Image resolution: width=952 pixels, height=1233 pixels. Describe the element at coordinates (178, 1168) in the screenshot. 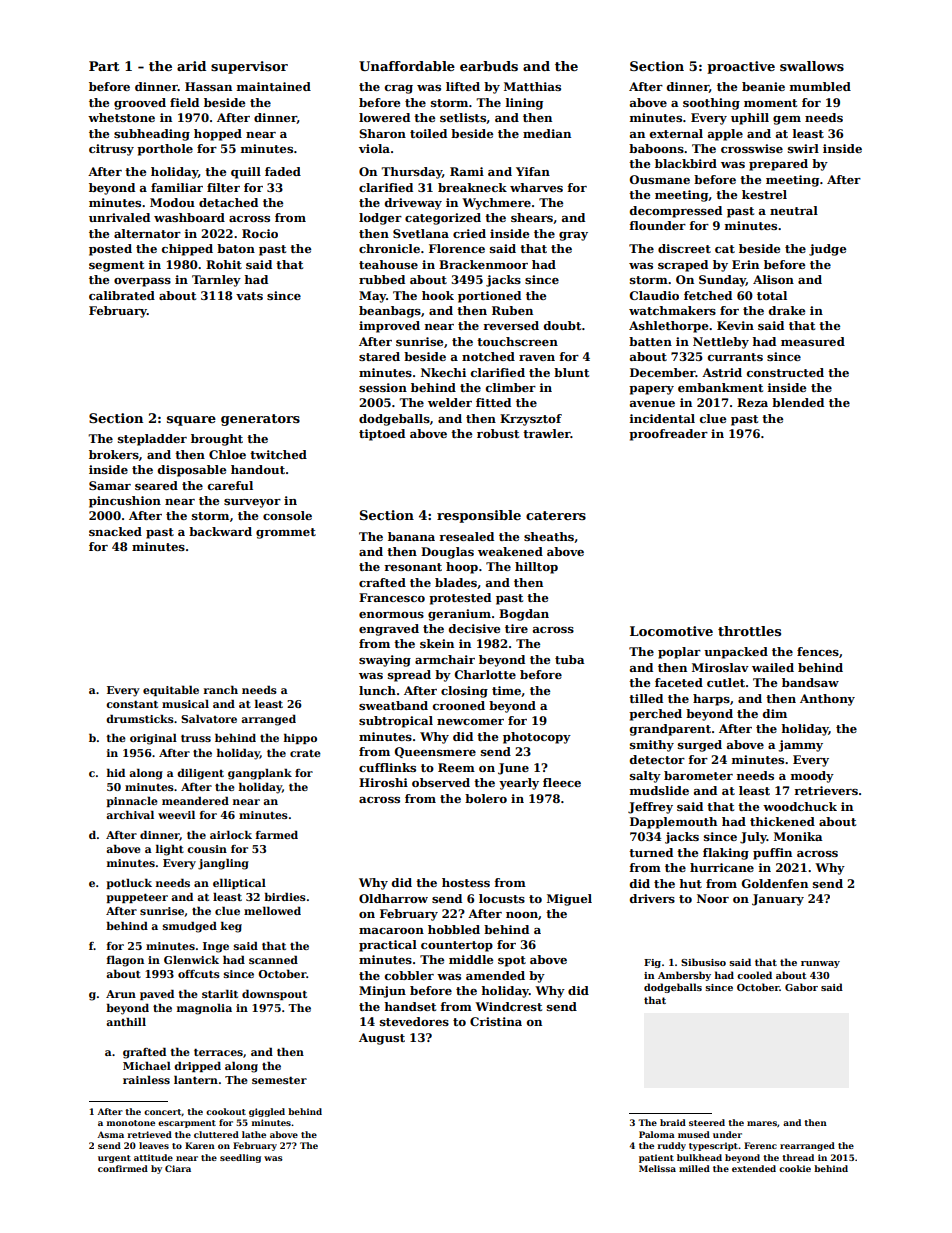

I see `Ciara` at that location.
